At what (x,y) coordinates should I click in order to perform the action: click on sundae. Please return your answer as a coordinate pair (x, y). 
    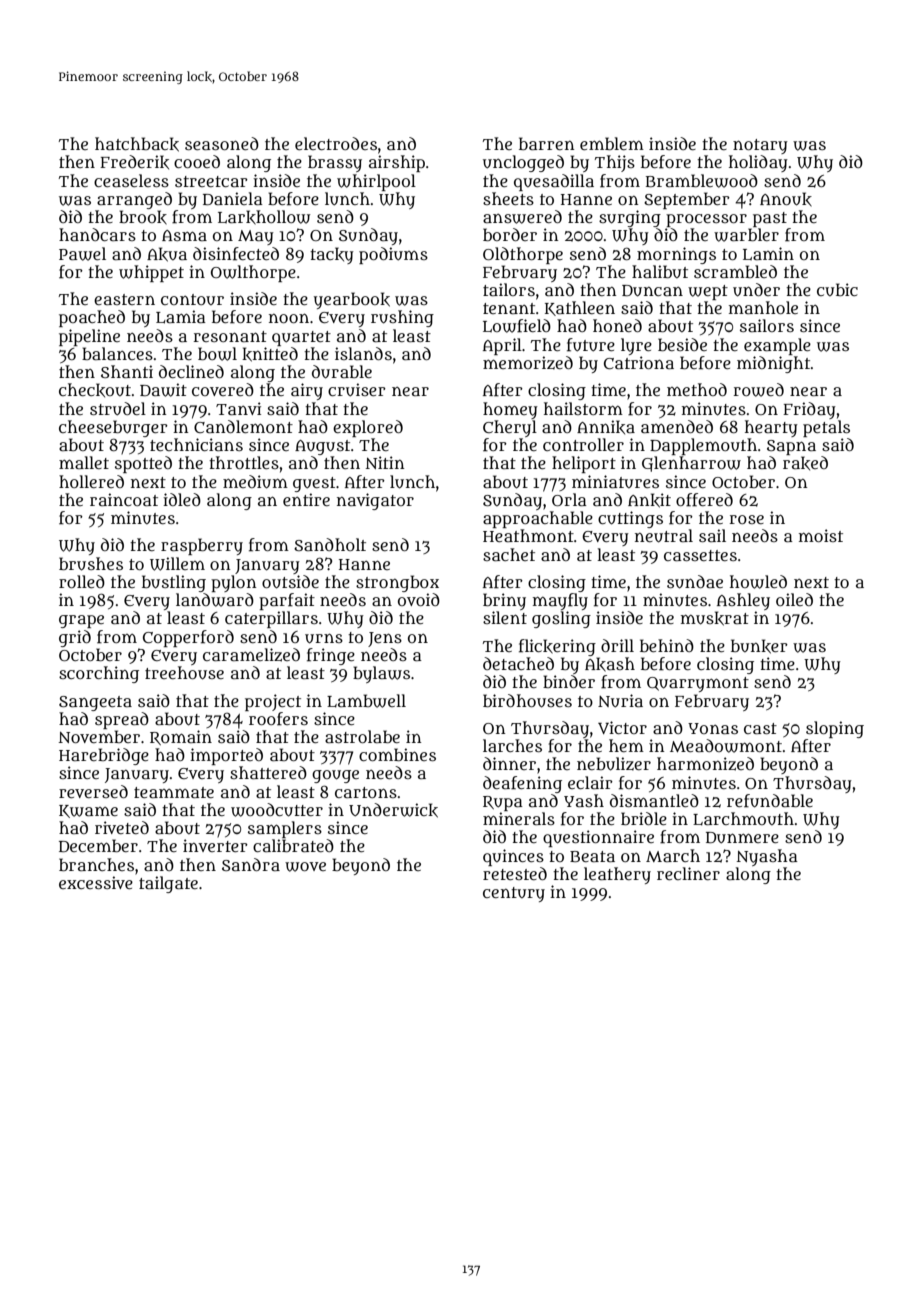
    Looking at the image, I should click on (695, 582).
